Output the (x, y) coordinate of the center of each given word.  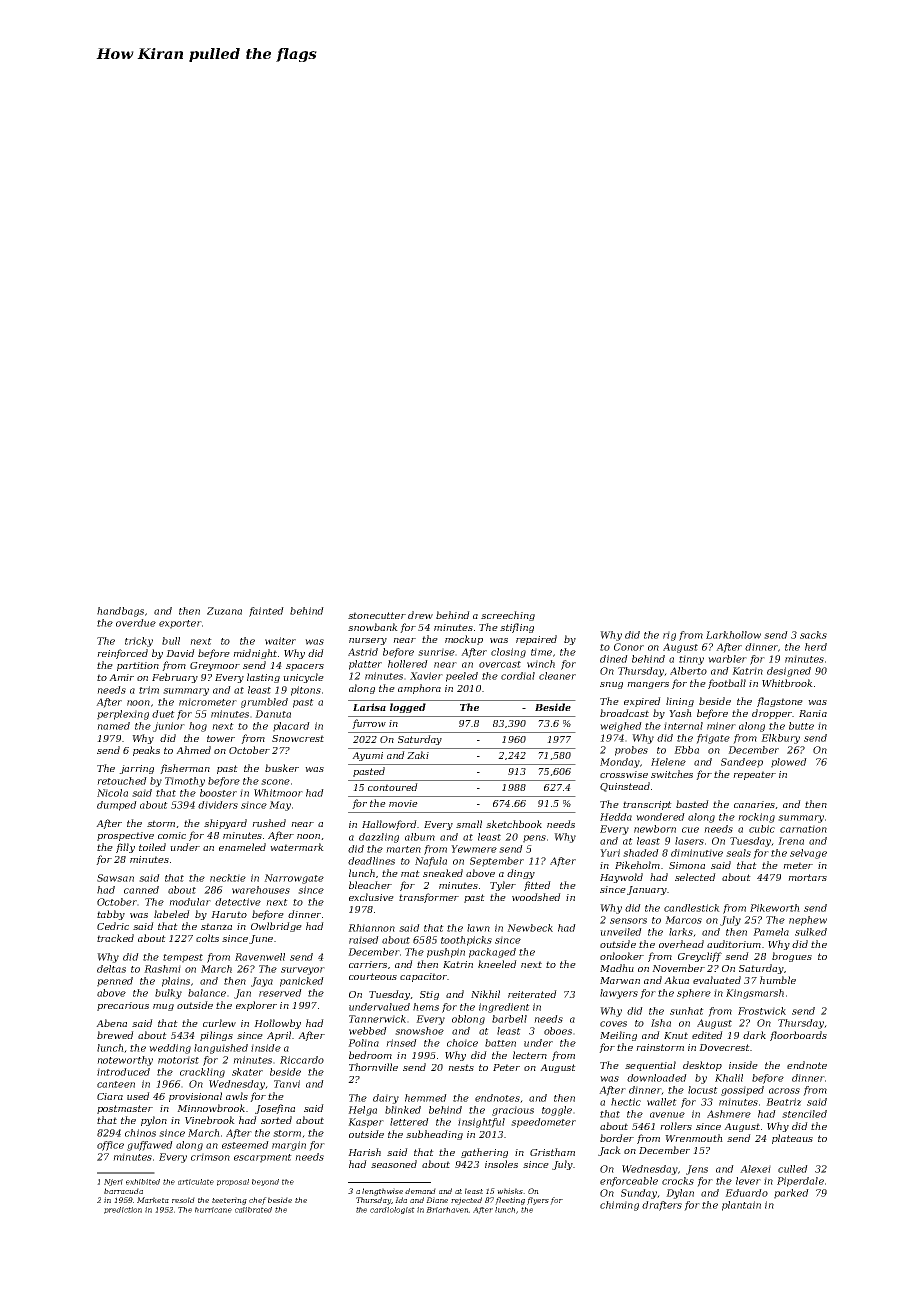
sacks (813, 635)
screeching (508, 616)
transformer (429, 898)
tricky (139, 642)
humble (778, 980)
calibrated (253, 1210)
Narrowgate (294, 879)
